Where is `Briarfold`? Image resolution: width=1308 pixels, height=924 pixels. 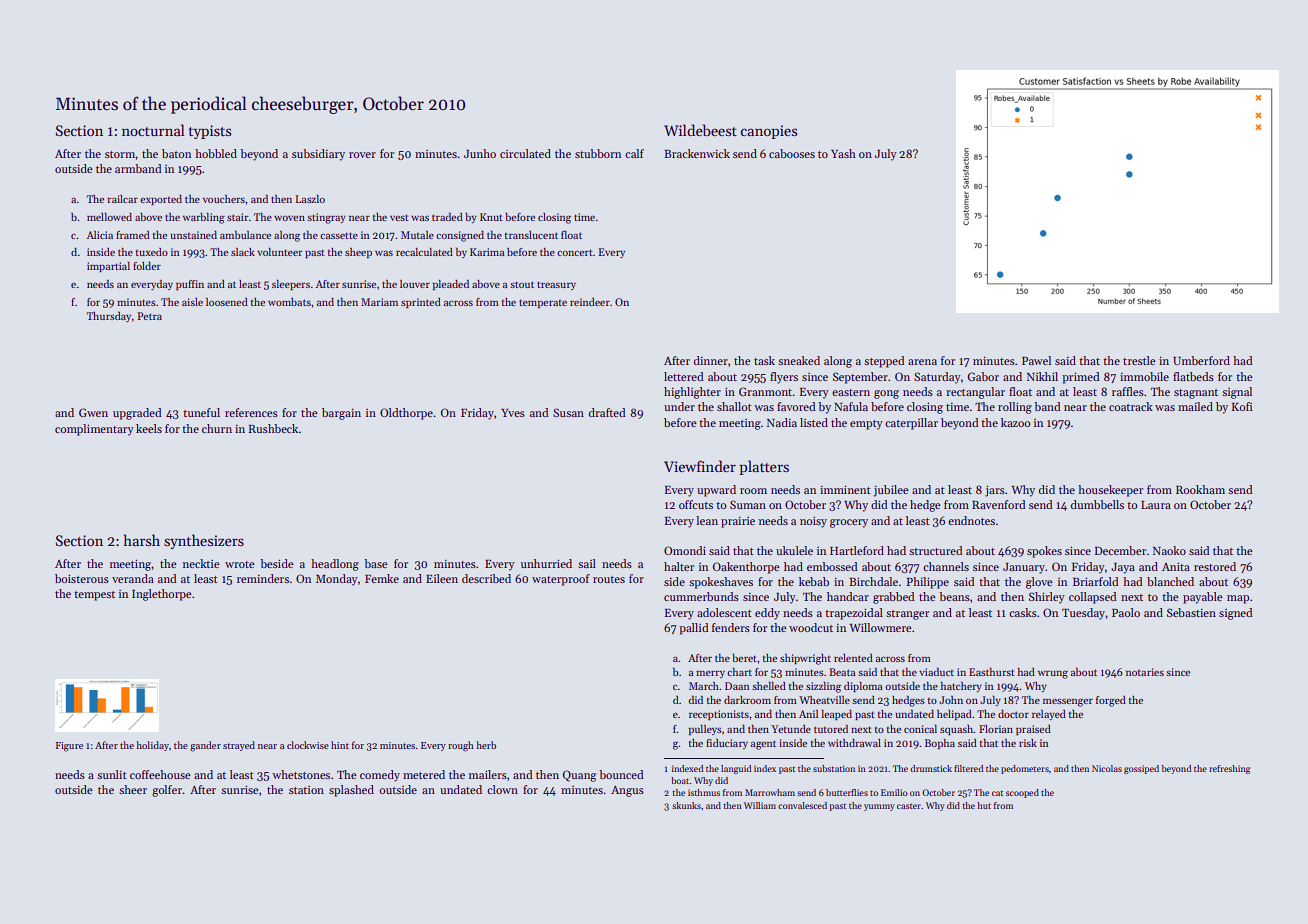
Briarfold is located at coordinates (1096, 581).
